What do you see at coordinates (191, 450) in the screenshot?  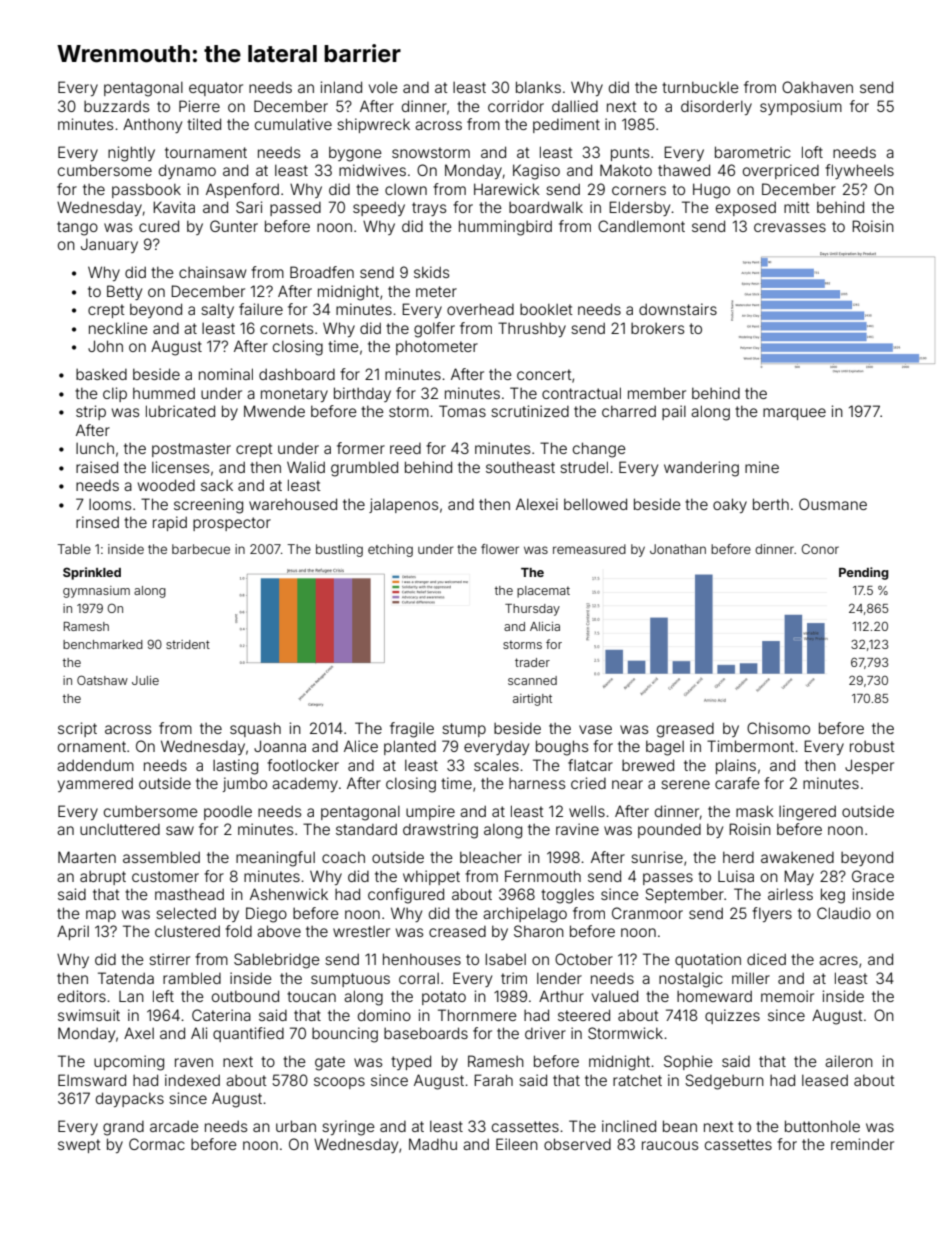 I see `postmaster` at bounding box center [191, 450].
